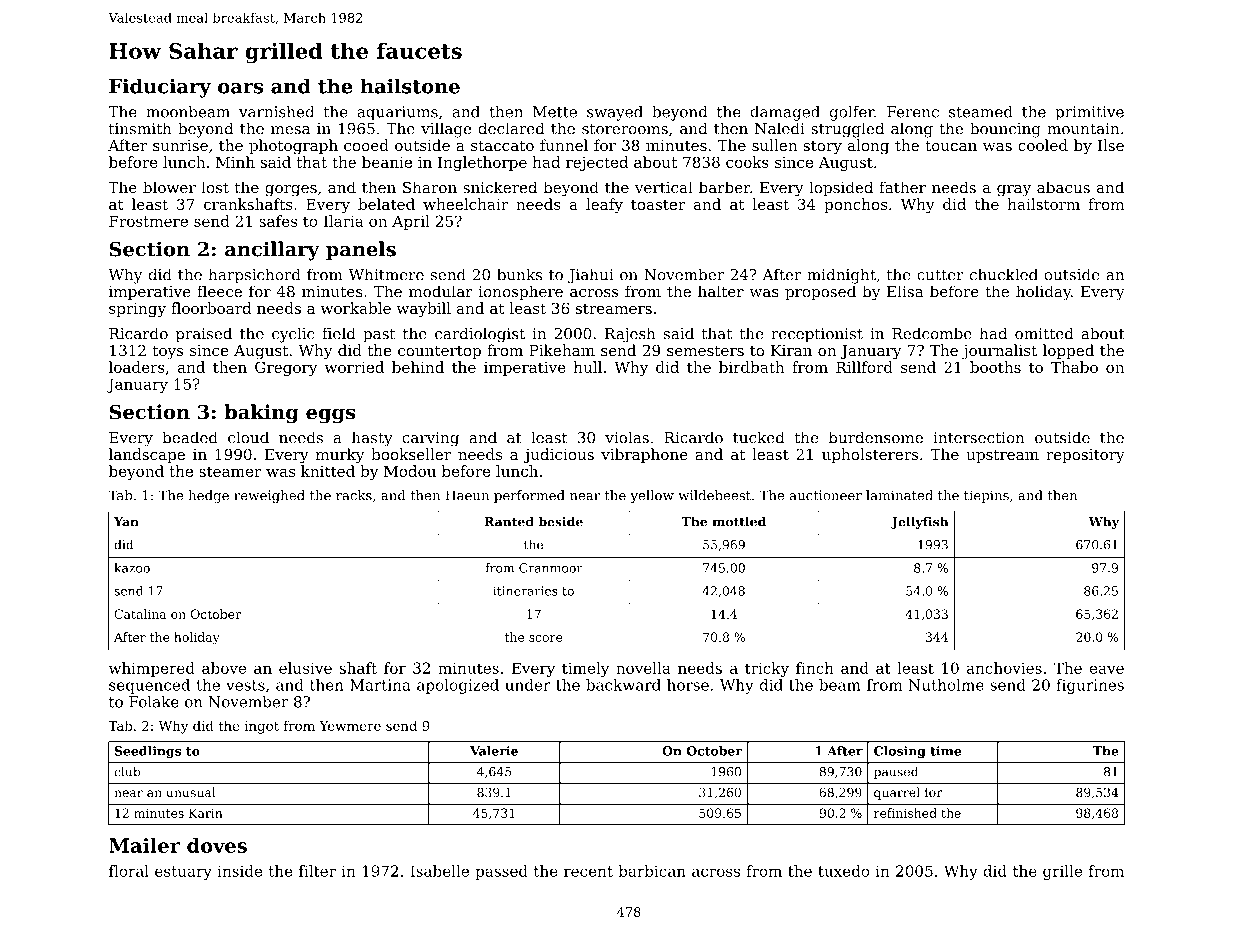 This screenshot has height=952, width=1233. I want to click on praised, so click(204, 335).
